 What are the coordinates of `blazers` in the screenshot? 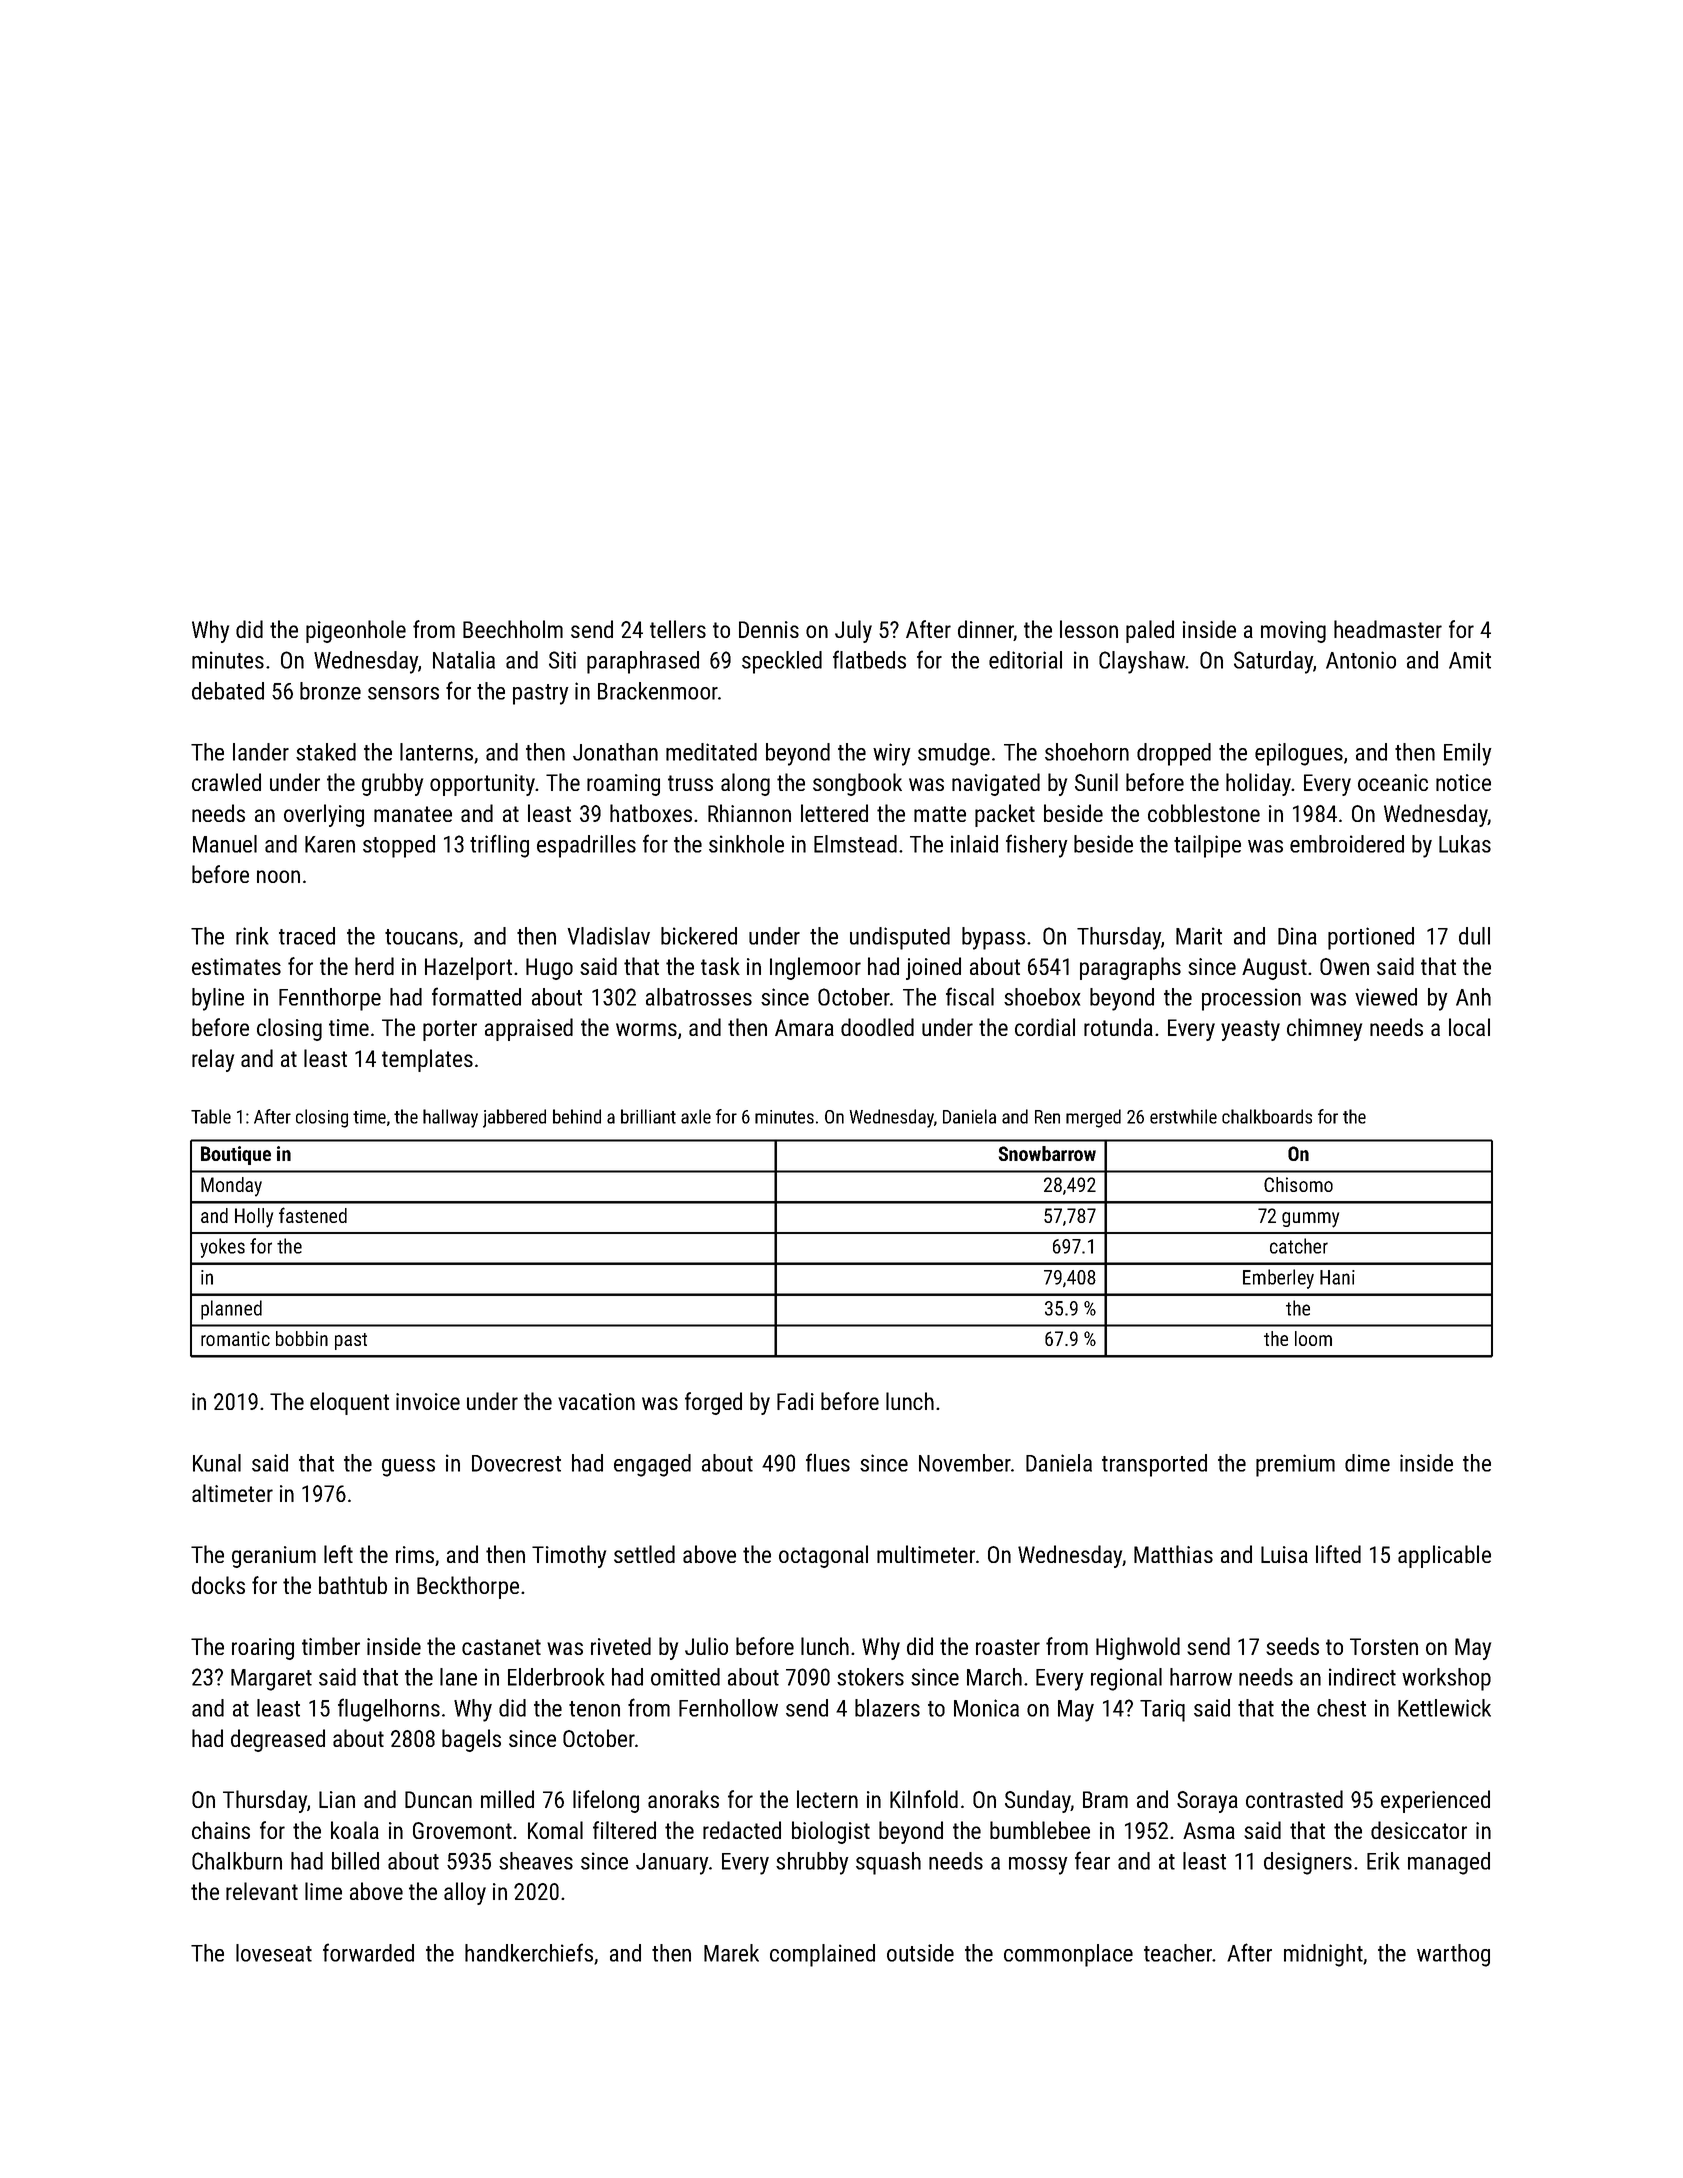 It's located at (887, 1708).
